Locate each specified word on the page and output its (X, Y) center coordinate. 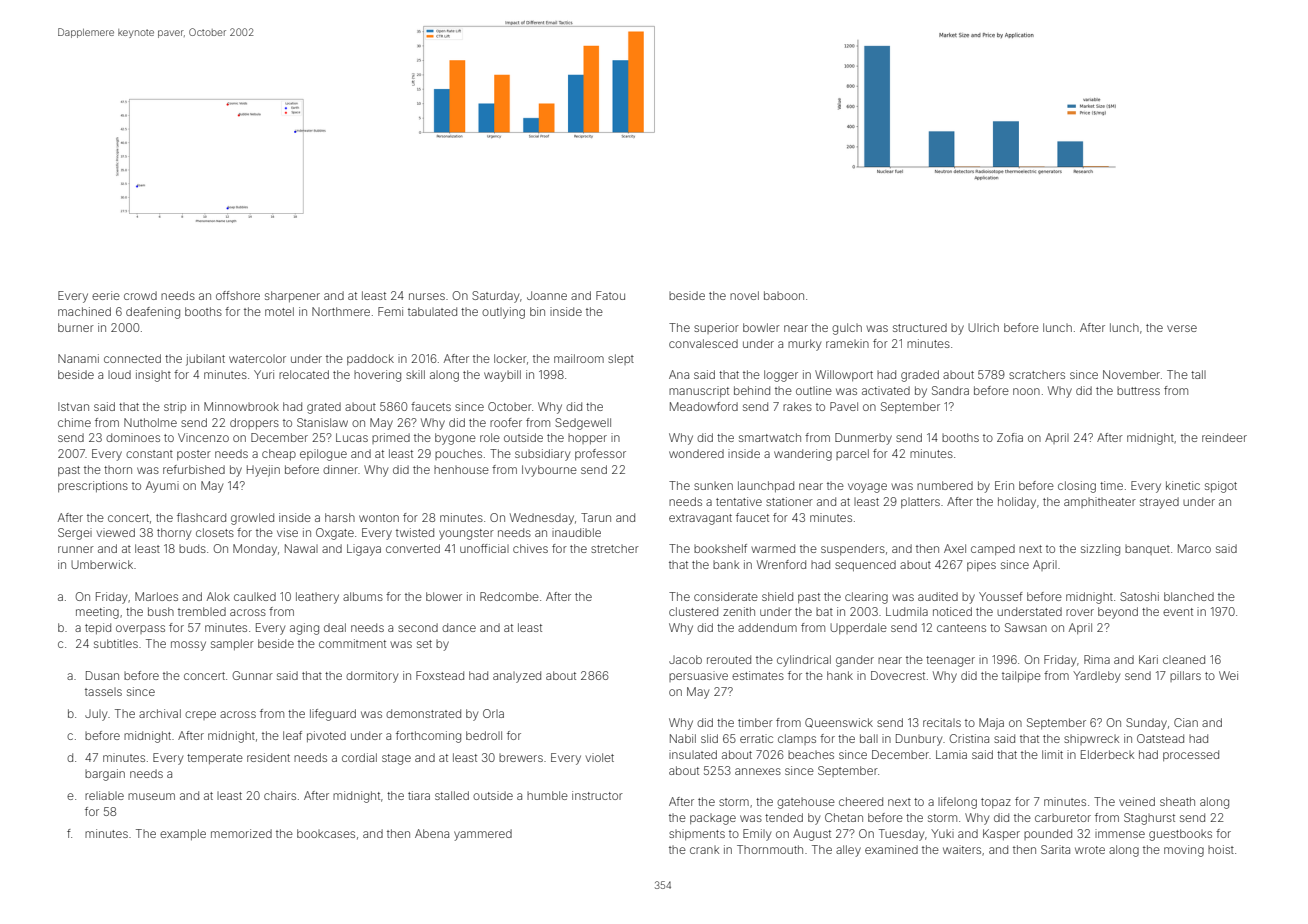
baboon (784, 295)
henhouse (461, 470)
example (183, 834)
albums (363, 596)
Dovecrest (898, 675)
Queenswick (839, 723)
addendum (767, 627)
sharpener (292, 296)
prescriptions (93, 486)
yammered (483, 835)
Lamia (951, 754)
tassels (103, 692)
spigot (1221, 487)
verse (1182, 328)
